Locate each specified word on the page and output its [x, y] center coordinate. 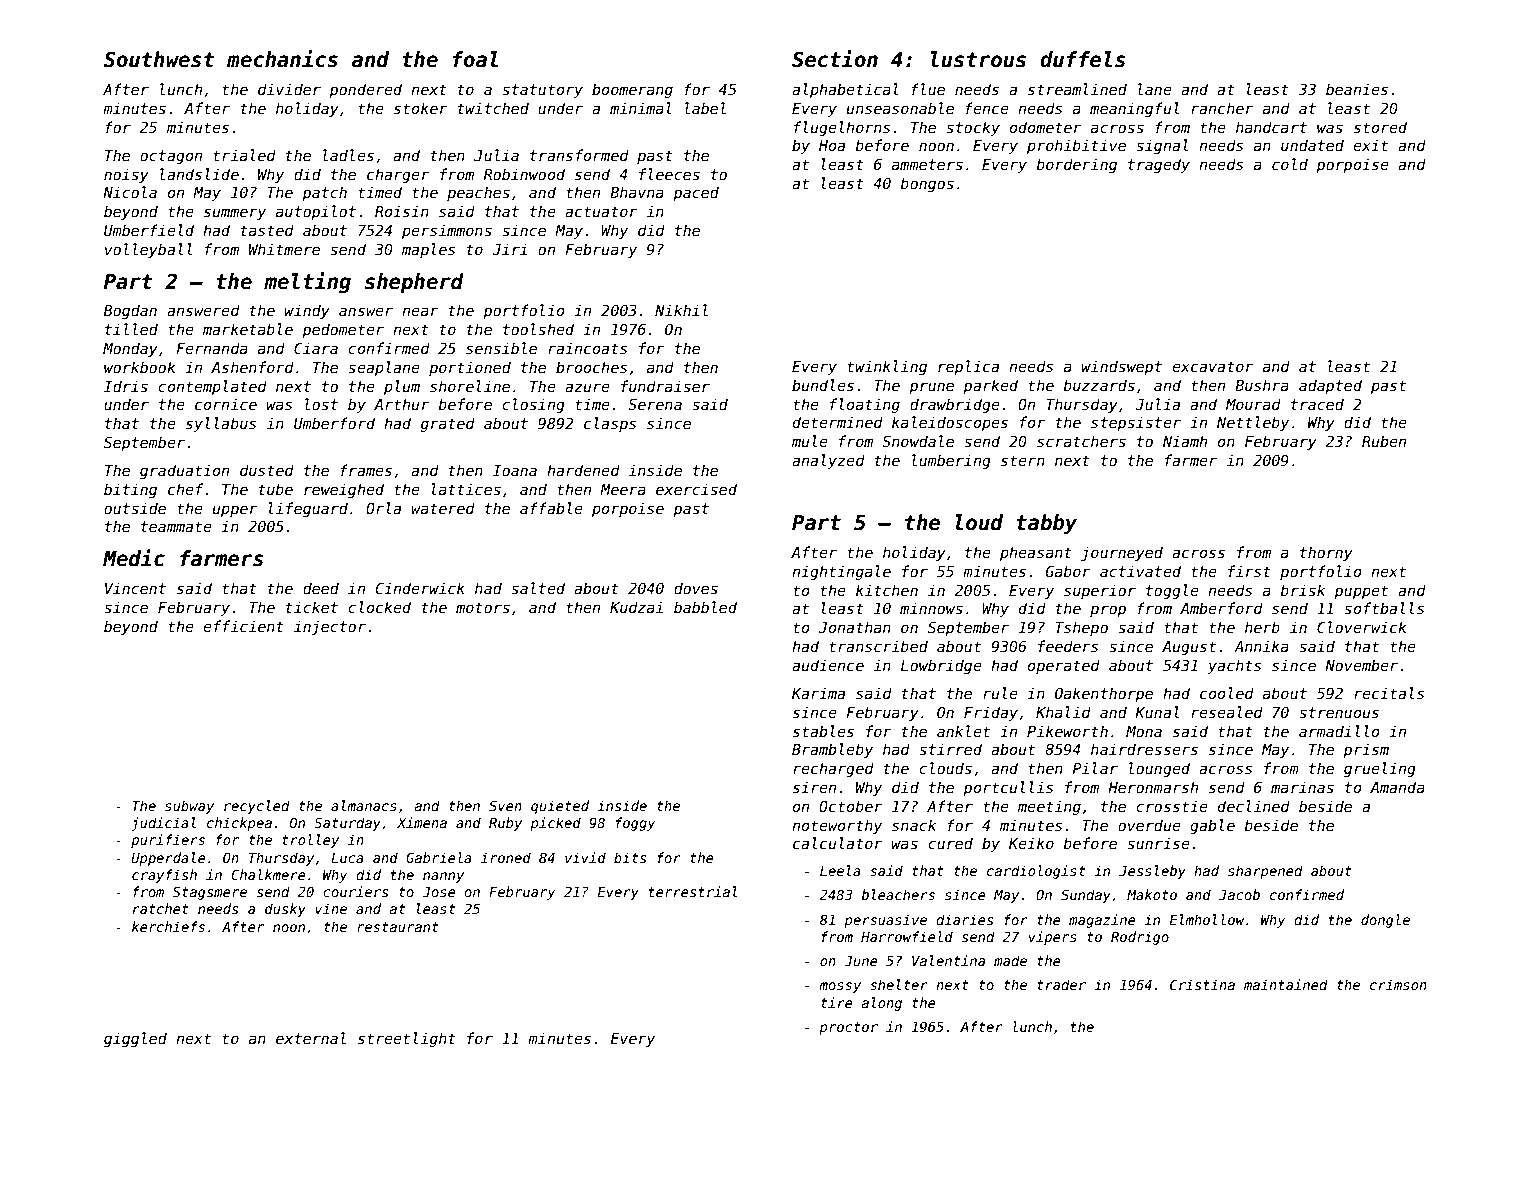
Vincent [135, 588]
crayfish [164, 876]
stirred [950, 749]
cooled [1227, 693]
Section [835, 59]
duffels [1083, 59]
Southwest [159, 59]
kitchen [887, 590]
